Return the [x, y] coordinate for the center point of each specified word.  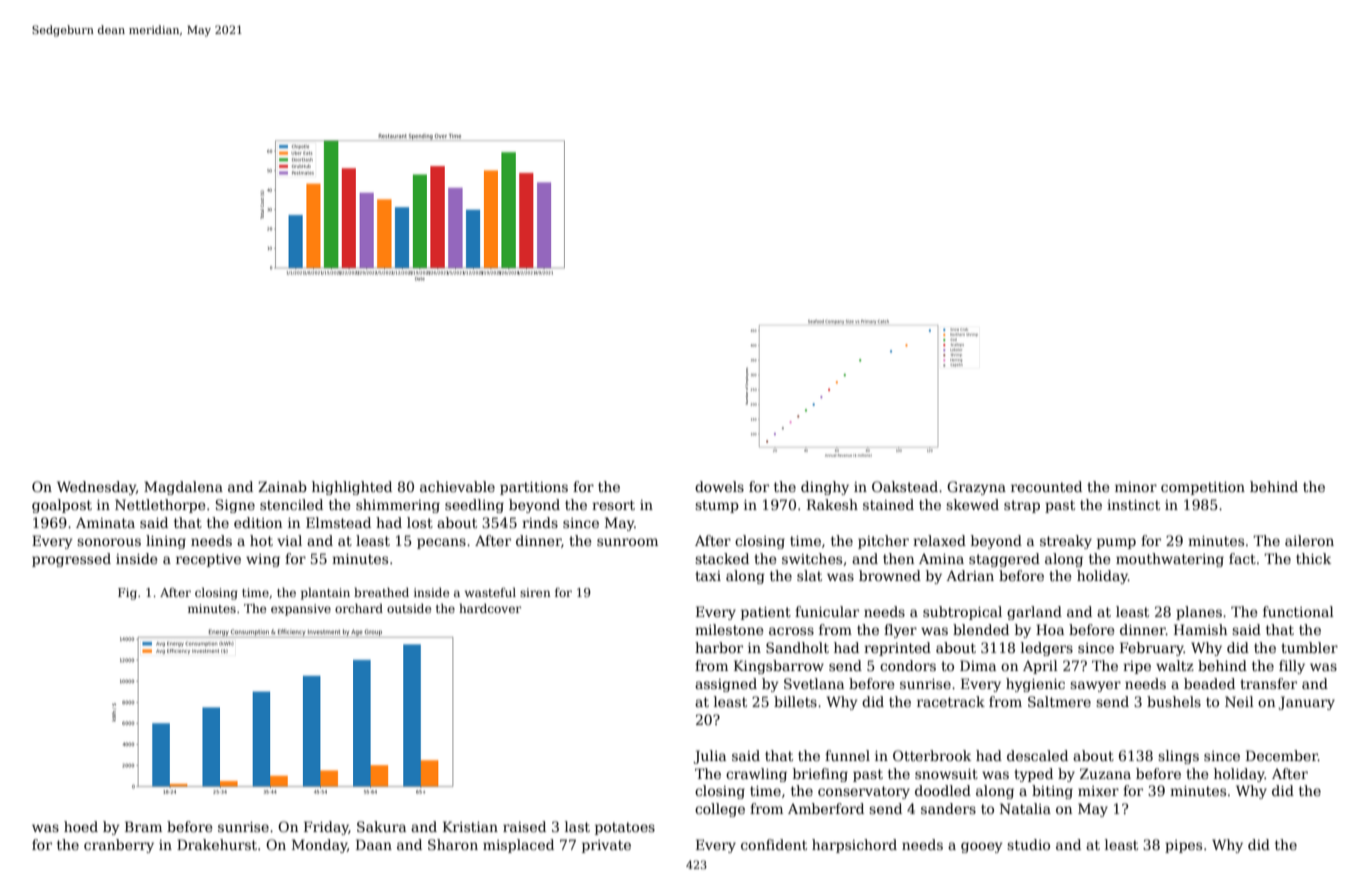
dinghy [825, 488]
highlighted [352, 488]
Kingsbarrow [779, 667]
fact [1242, 558]
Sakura [381, 826]
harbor [719, 647]
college [720, 810]
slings [1178, 757]
